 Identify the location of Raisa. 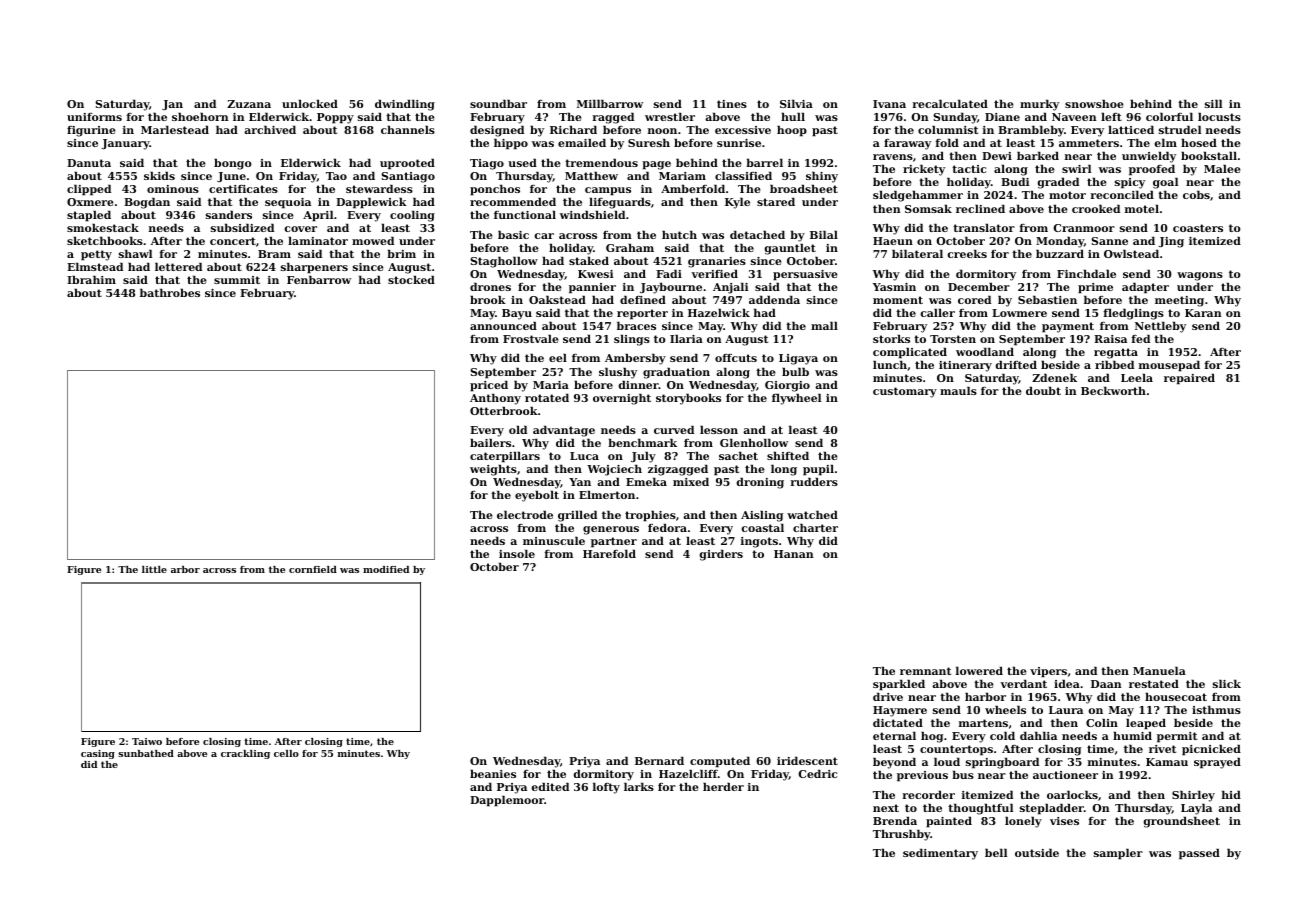
(1110, 339).
